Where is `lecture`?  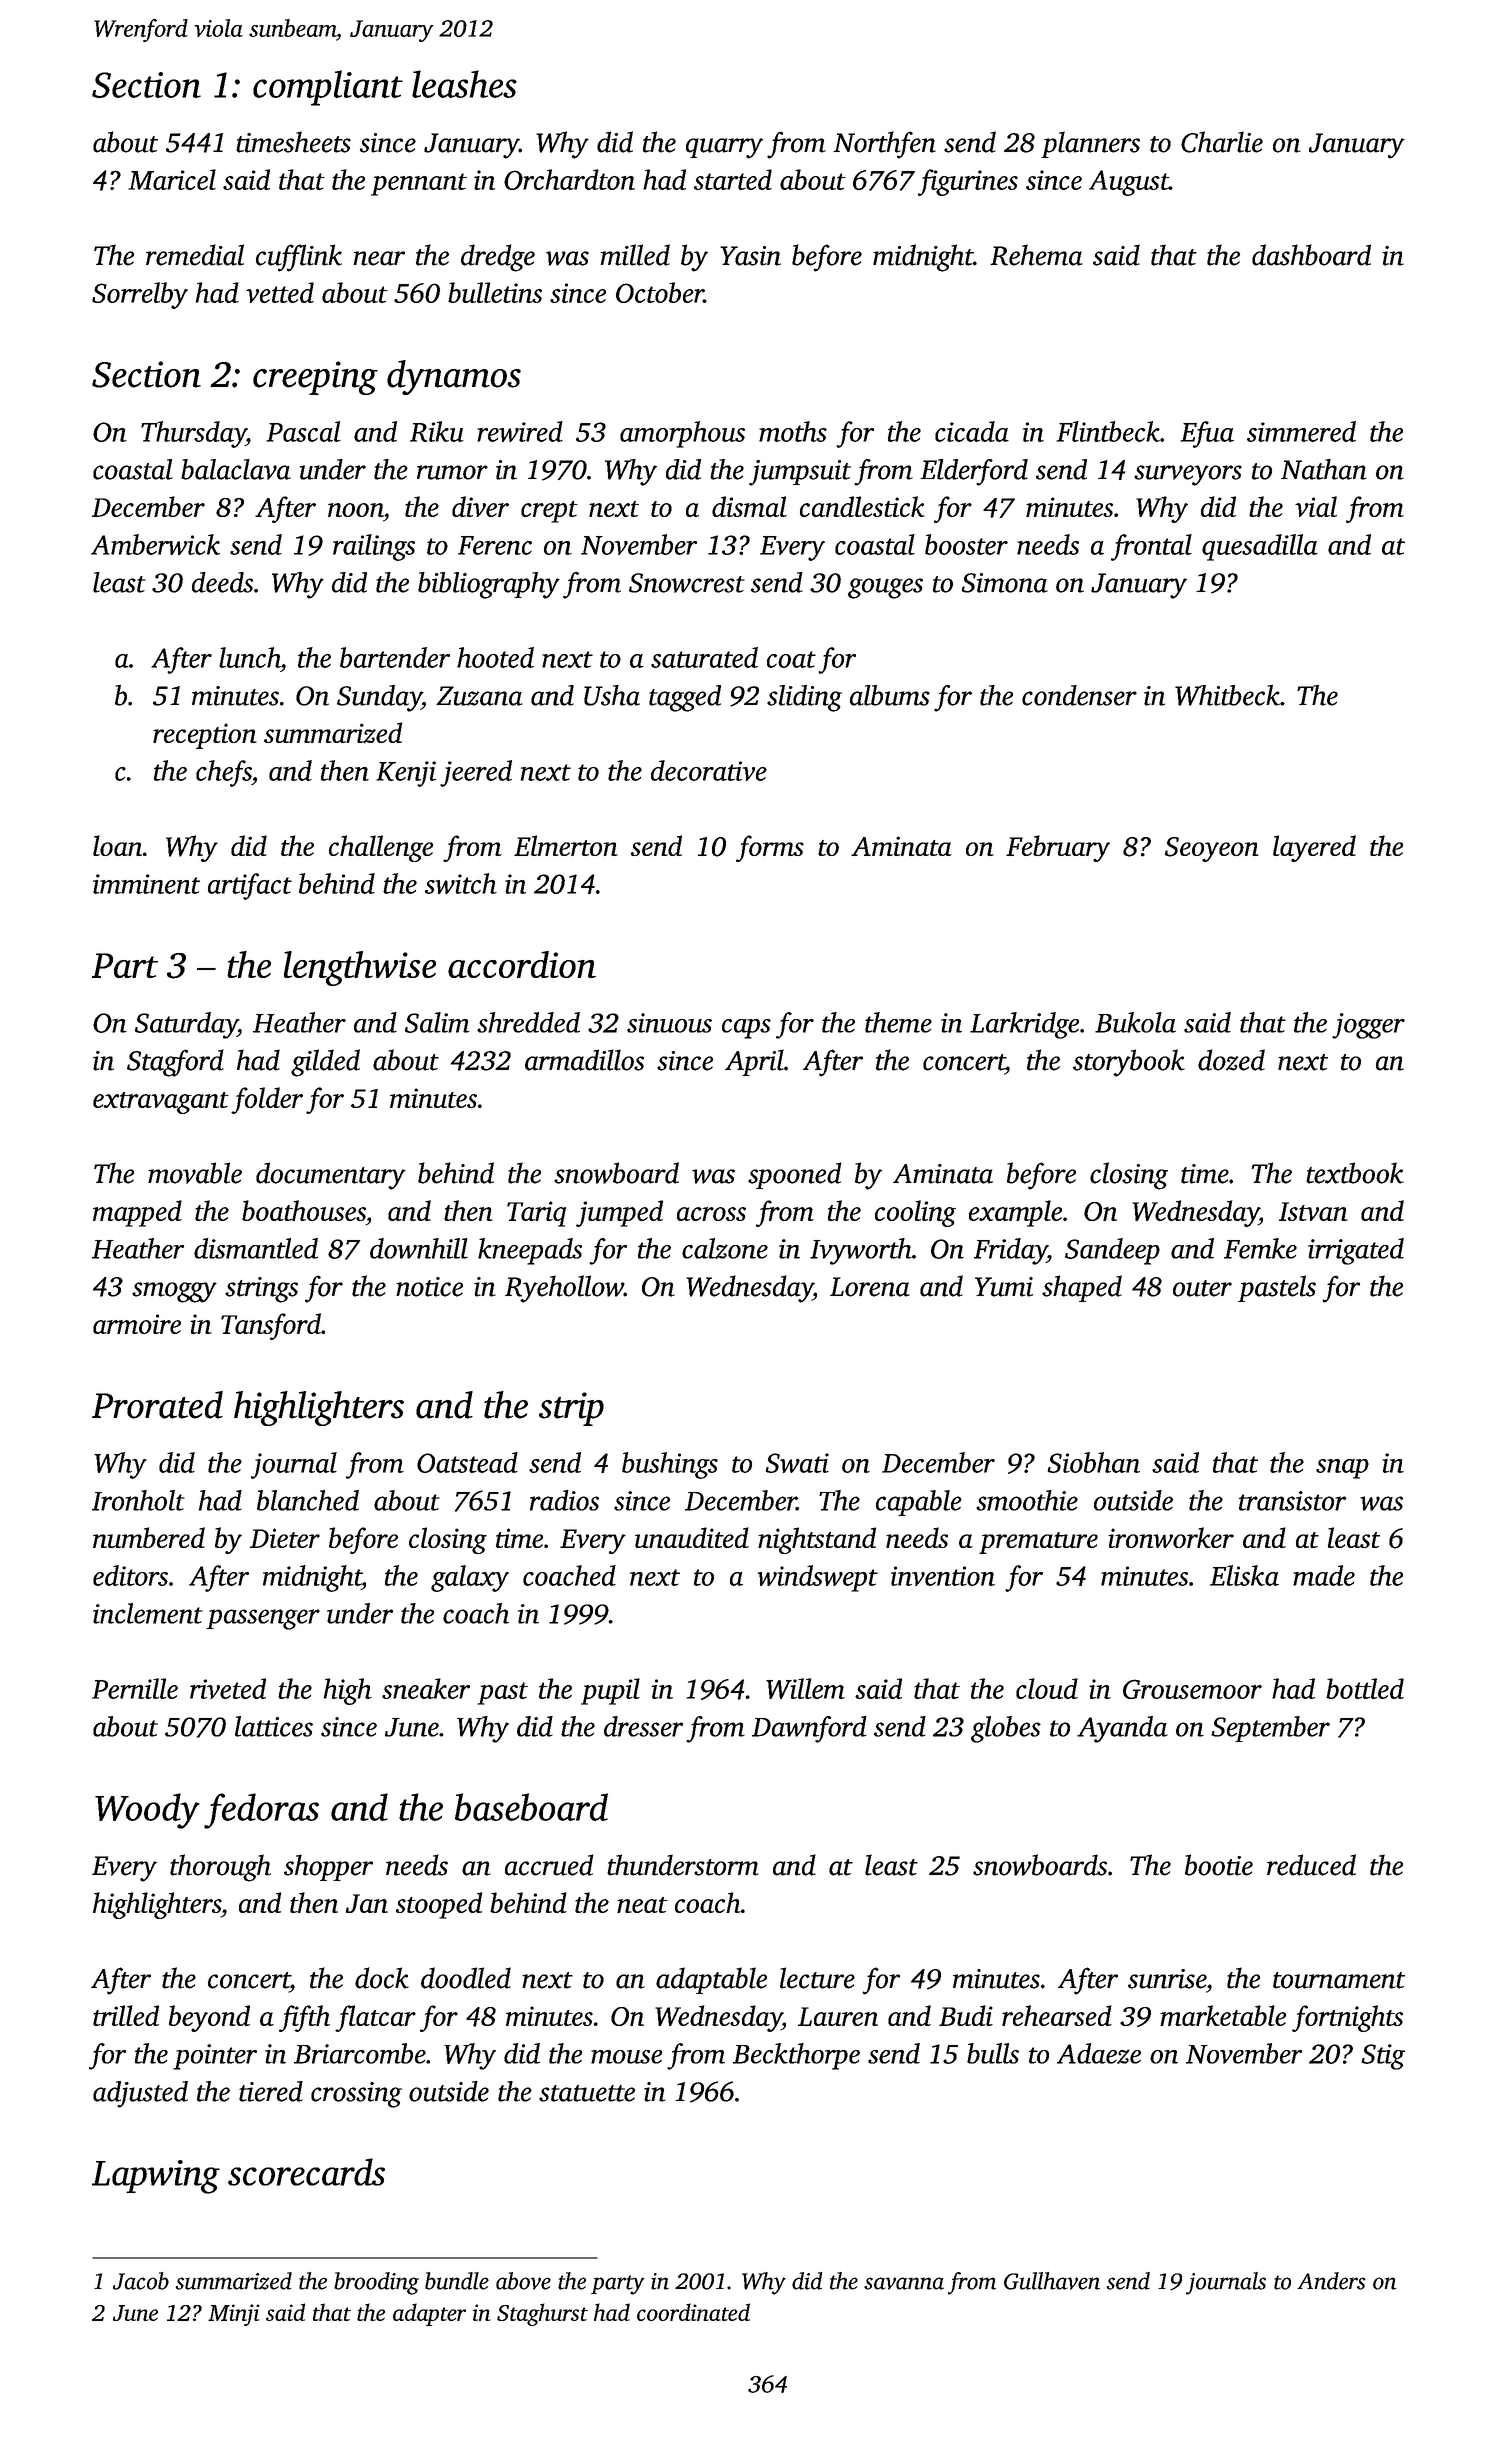
lecture is located at coordinates (817, 1978).
